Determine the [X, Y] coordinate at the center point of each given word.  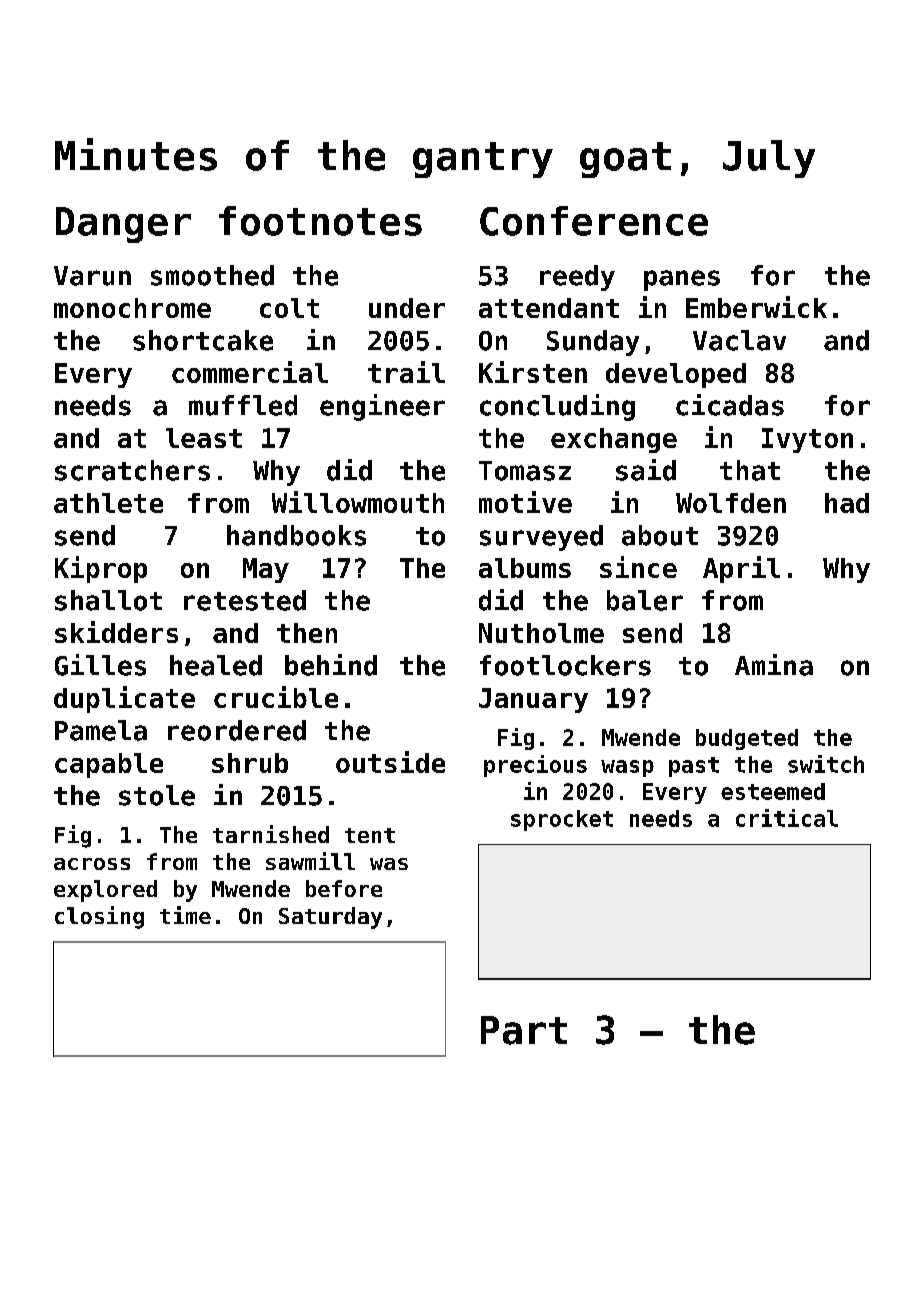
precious [535, 766]
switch [826, 764]
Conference [594, 221]
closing [99, 917]
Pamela [101, 730]
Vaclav [739, 340]
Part [524, 1030]
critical [787, 818]
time [185, 915]
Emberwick [756, 307]
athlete [108, 503]
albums [525, 568]
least [204, 438]
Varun [92, 276]
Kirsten [533, 372]
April [741, 569]
